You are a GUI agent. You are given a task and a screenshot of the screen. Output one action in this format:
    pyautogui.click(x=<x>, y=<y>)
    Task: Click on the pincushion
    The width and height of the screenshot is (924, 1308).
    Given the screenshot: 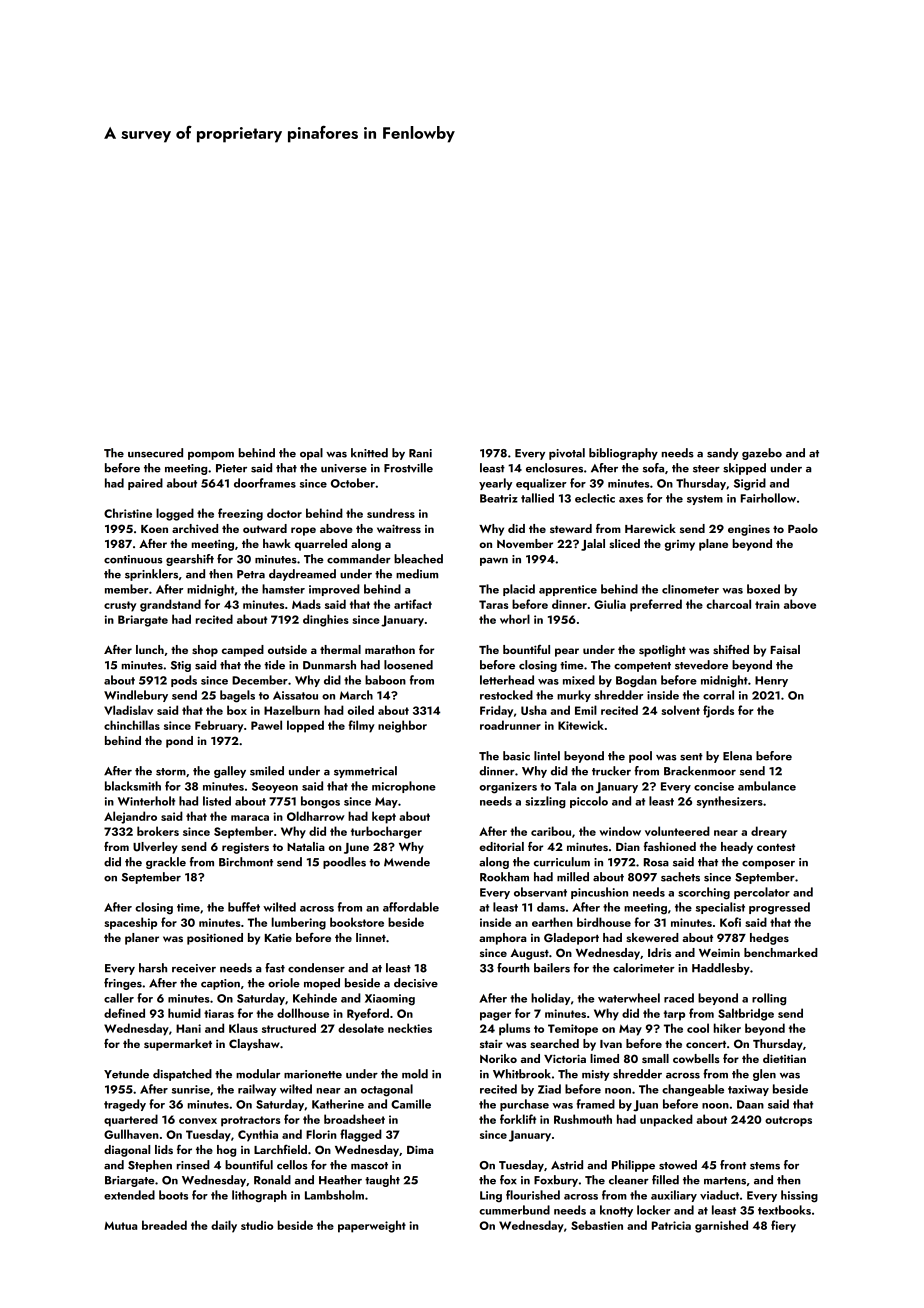 What is the action you would take?
    pyautogui.click(x=599, y=893)
